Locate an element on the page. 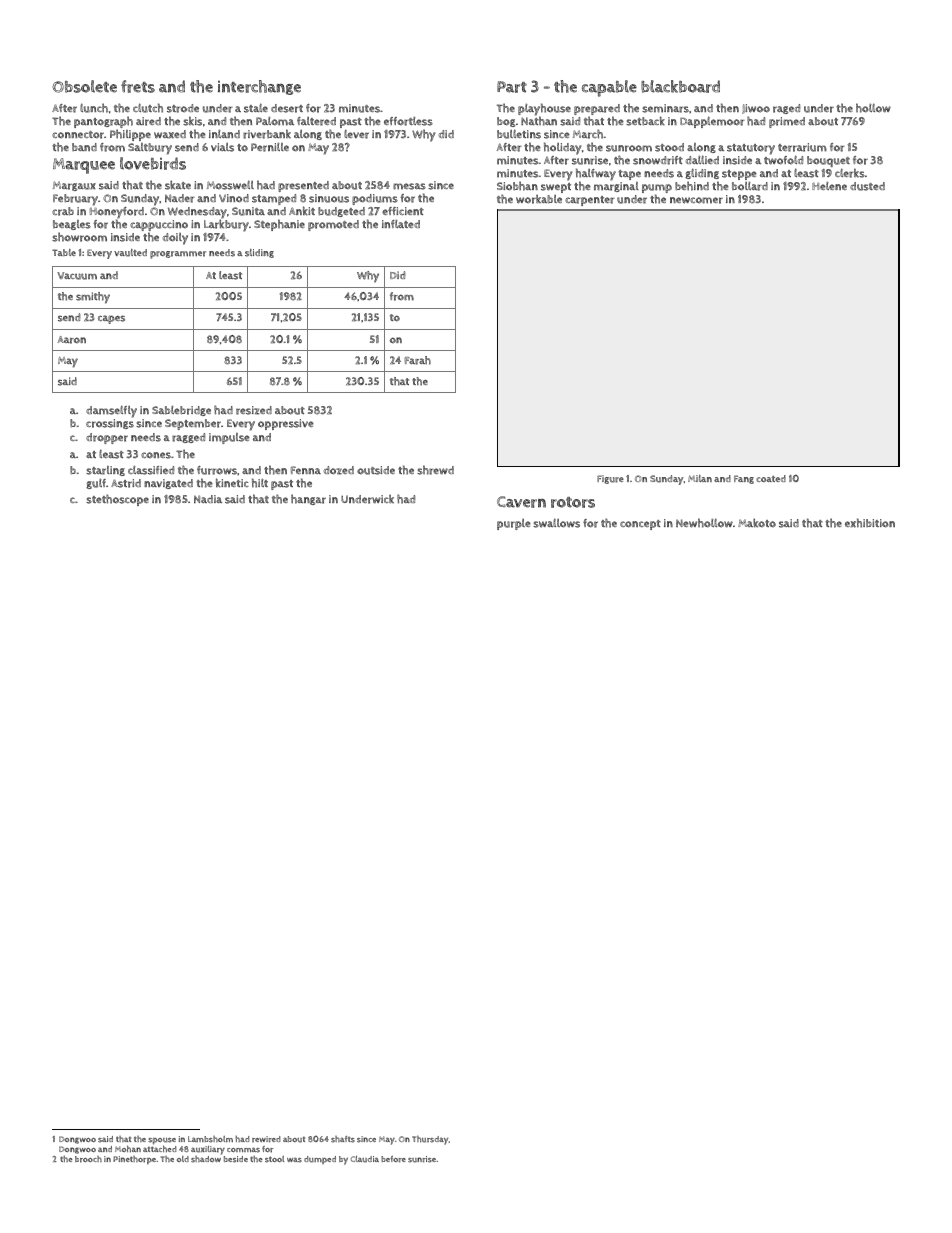  stethoscope is located at coordinates (117, 500).
